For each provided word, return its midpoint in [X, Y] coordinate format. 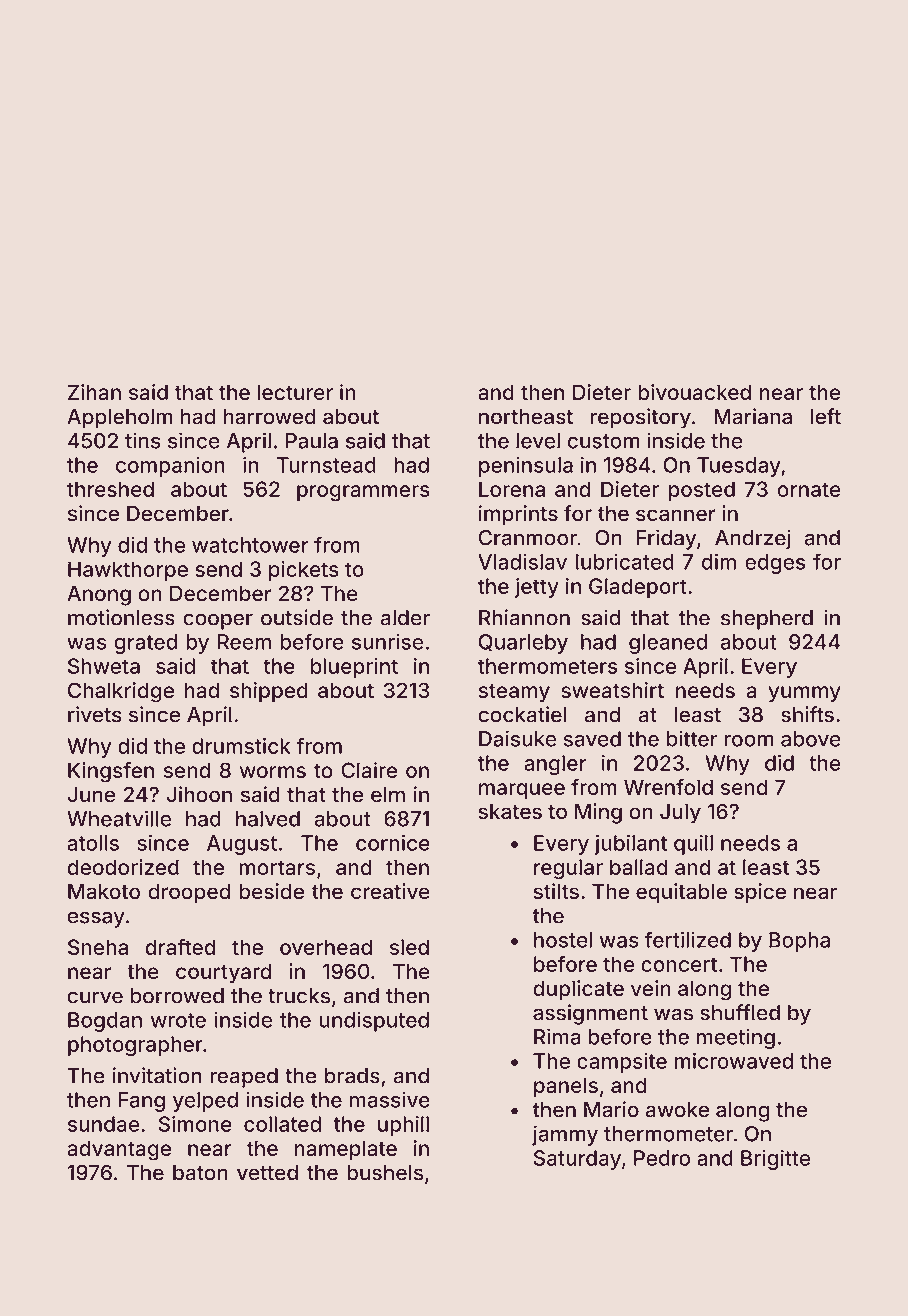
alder [405, 618]
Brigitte [775, 1160]
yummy [804, 694]
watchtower [250, 545]
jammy [565, 1135]
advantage [119, 1150]
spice [760, 893]
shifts [807, 714]
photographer [135, 1046]
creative [390, 891]
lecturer [295, 392]
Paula [312, 441]
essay [96, 919]
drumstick [241, 746]
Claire [369, 770]
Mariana [753, 416]
